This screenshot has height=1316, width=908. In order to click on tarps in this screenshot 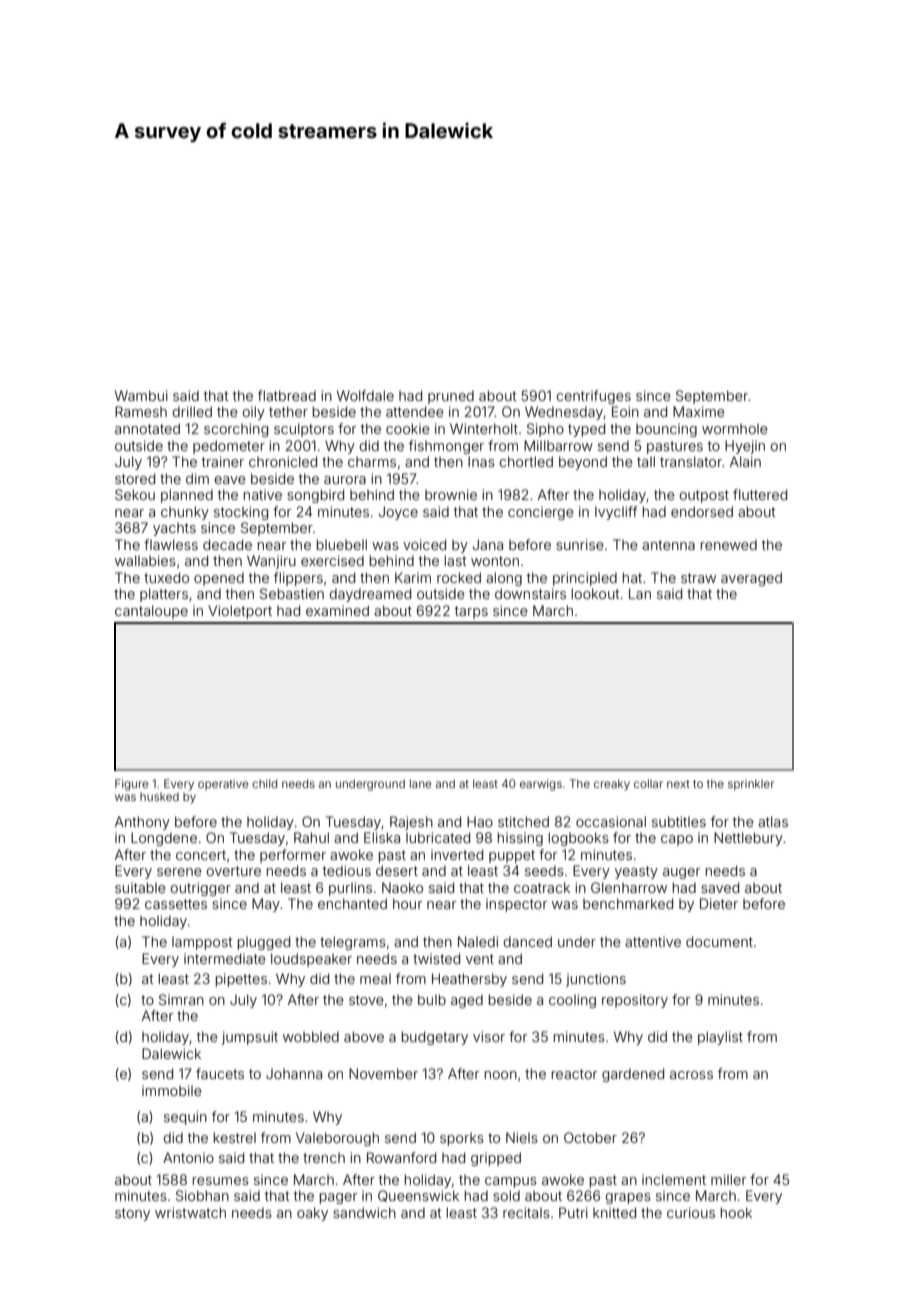, I will do `click(471, 612)`.
